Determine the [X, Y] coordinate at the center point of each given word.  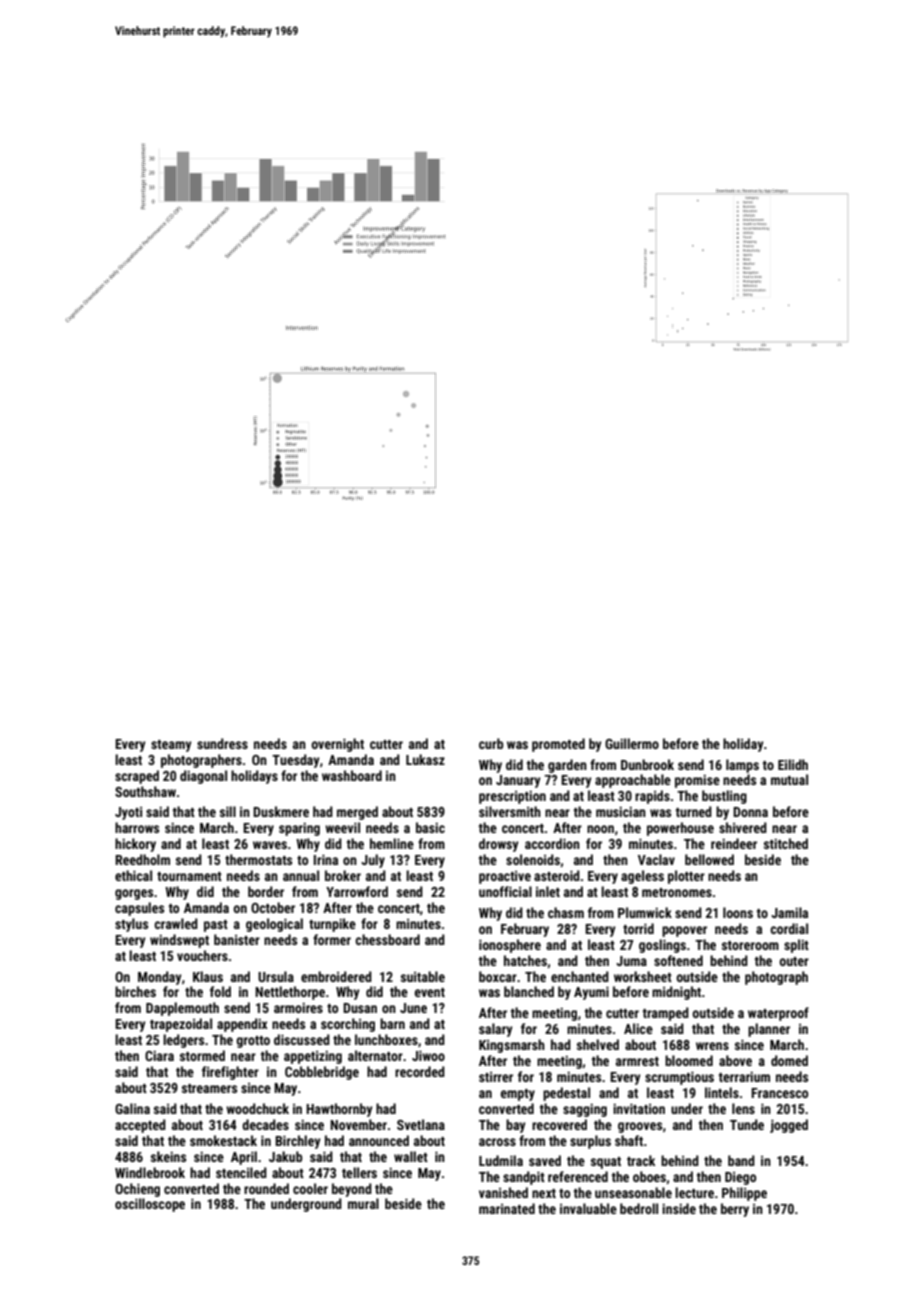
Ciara [159, 1055]
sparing [299, 829]
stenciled [241, 1172]
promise [697, 781]
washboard [352, 775]
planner [769, 1030]
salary [495, 1030]
